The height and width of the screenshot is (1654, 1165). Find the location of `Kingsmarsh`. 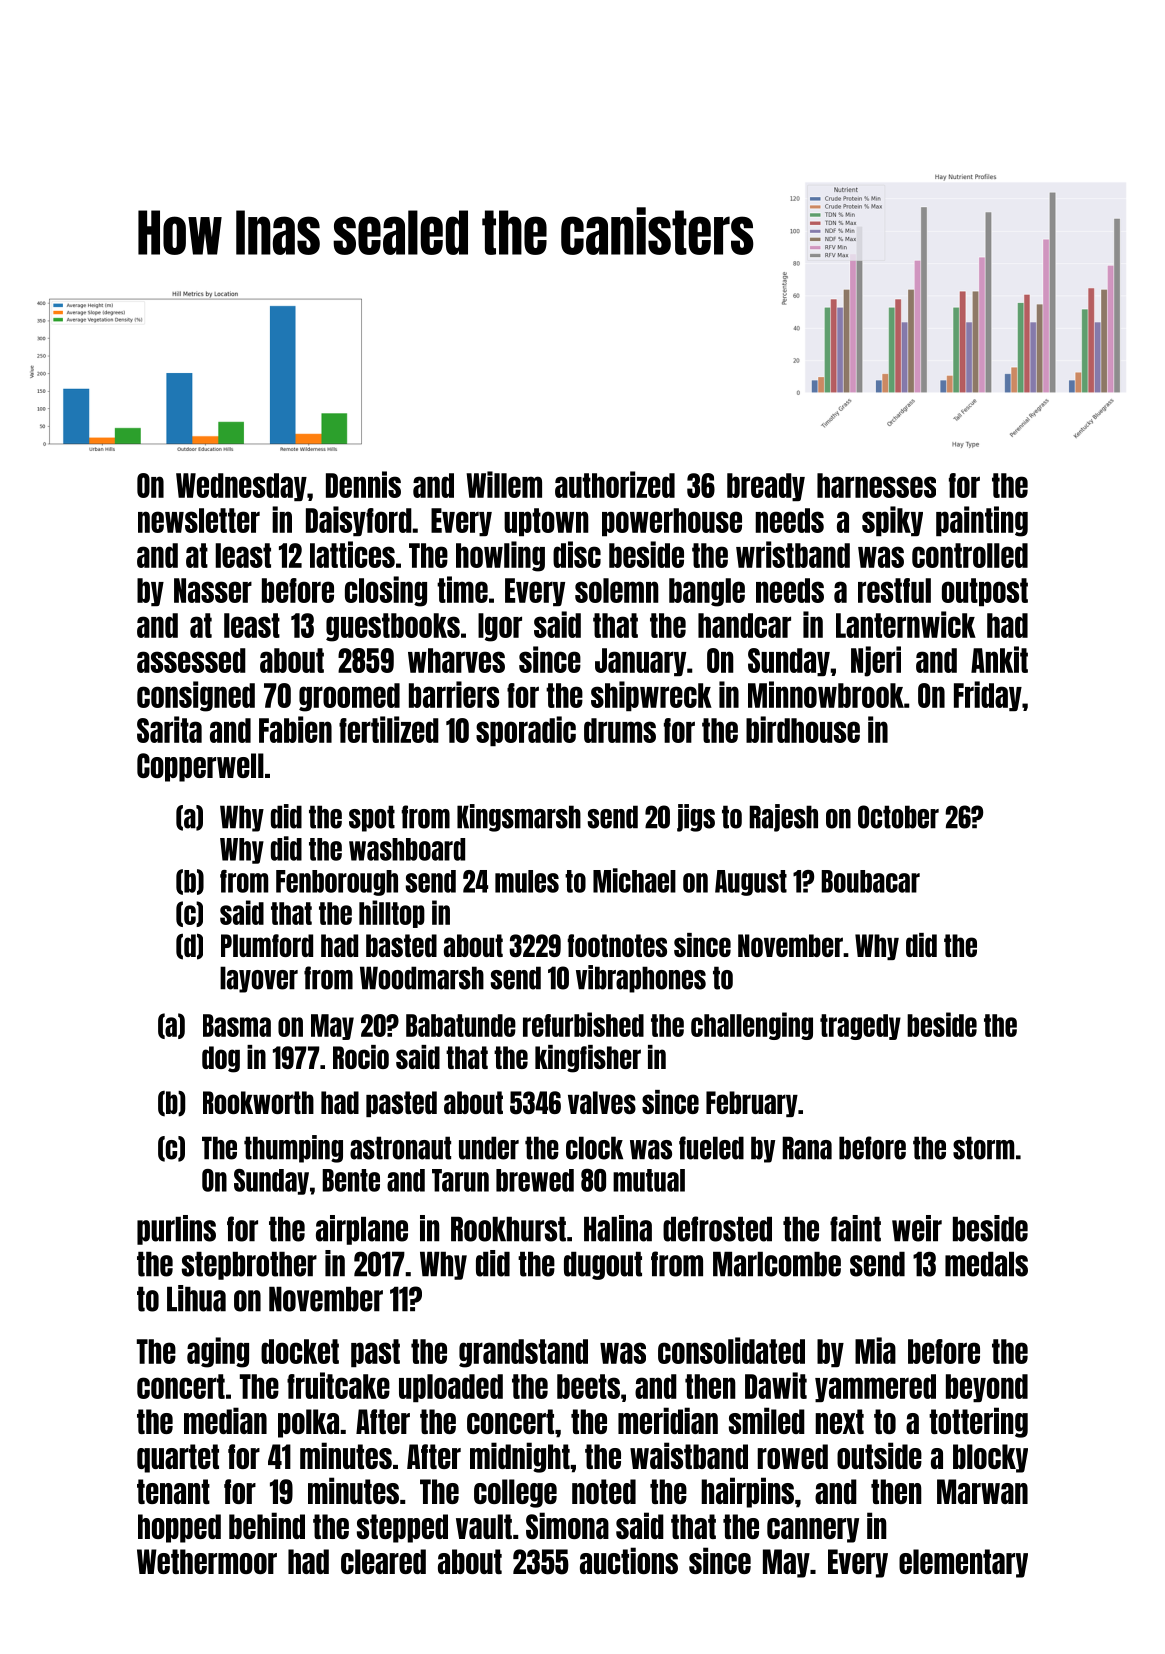

Kingsmarsh is located at coordinates (519, 818).
